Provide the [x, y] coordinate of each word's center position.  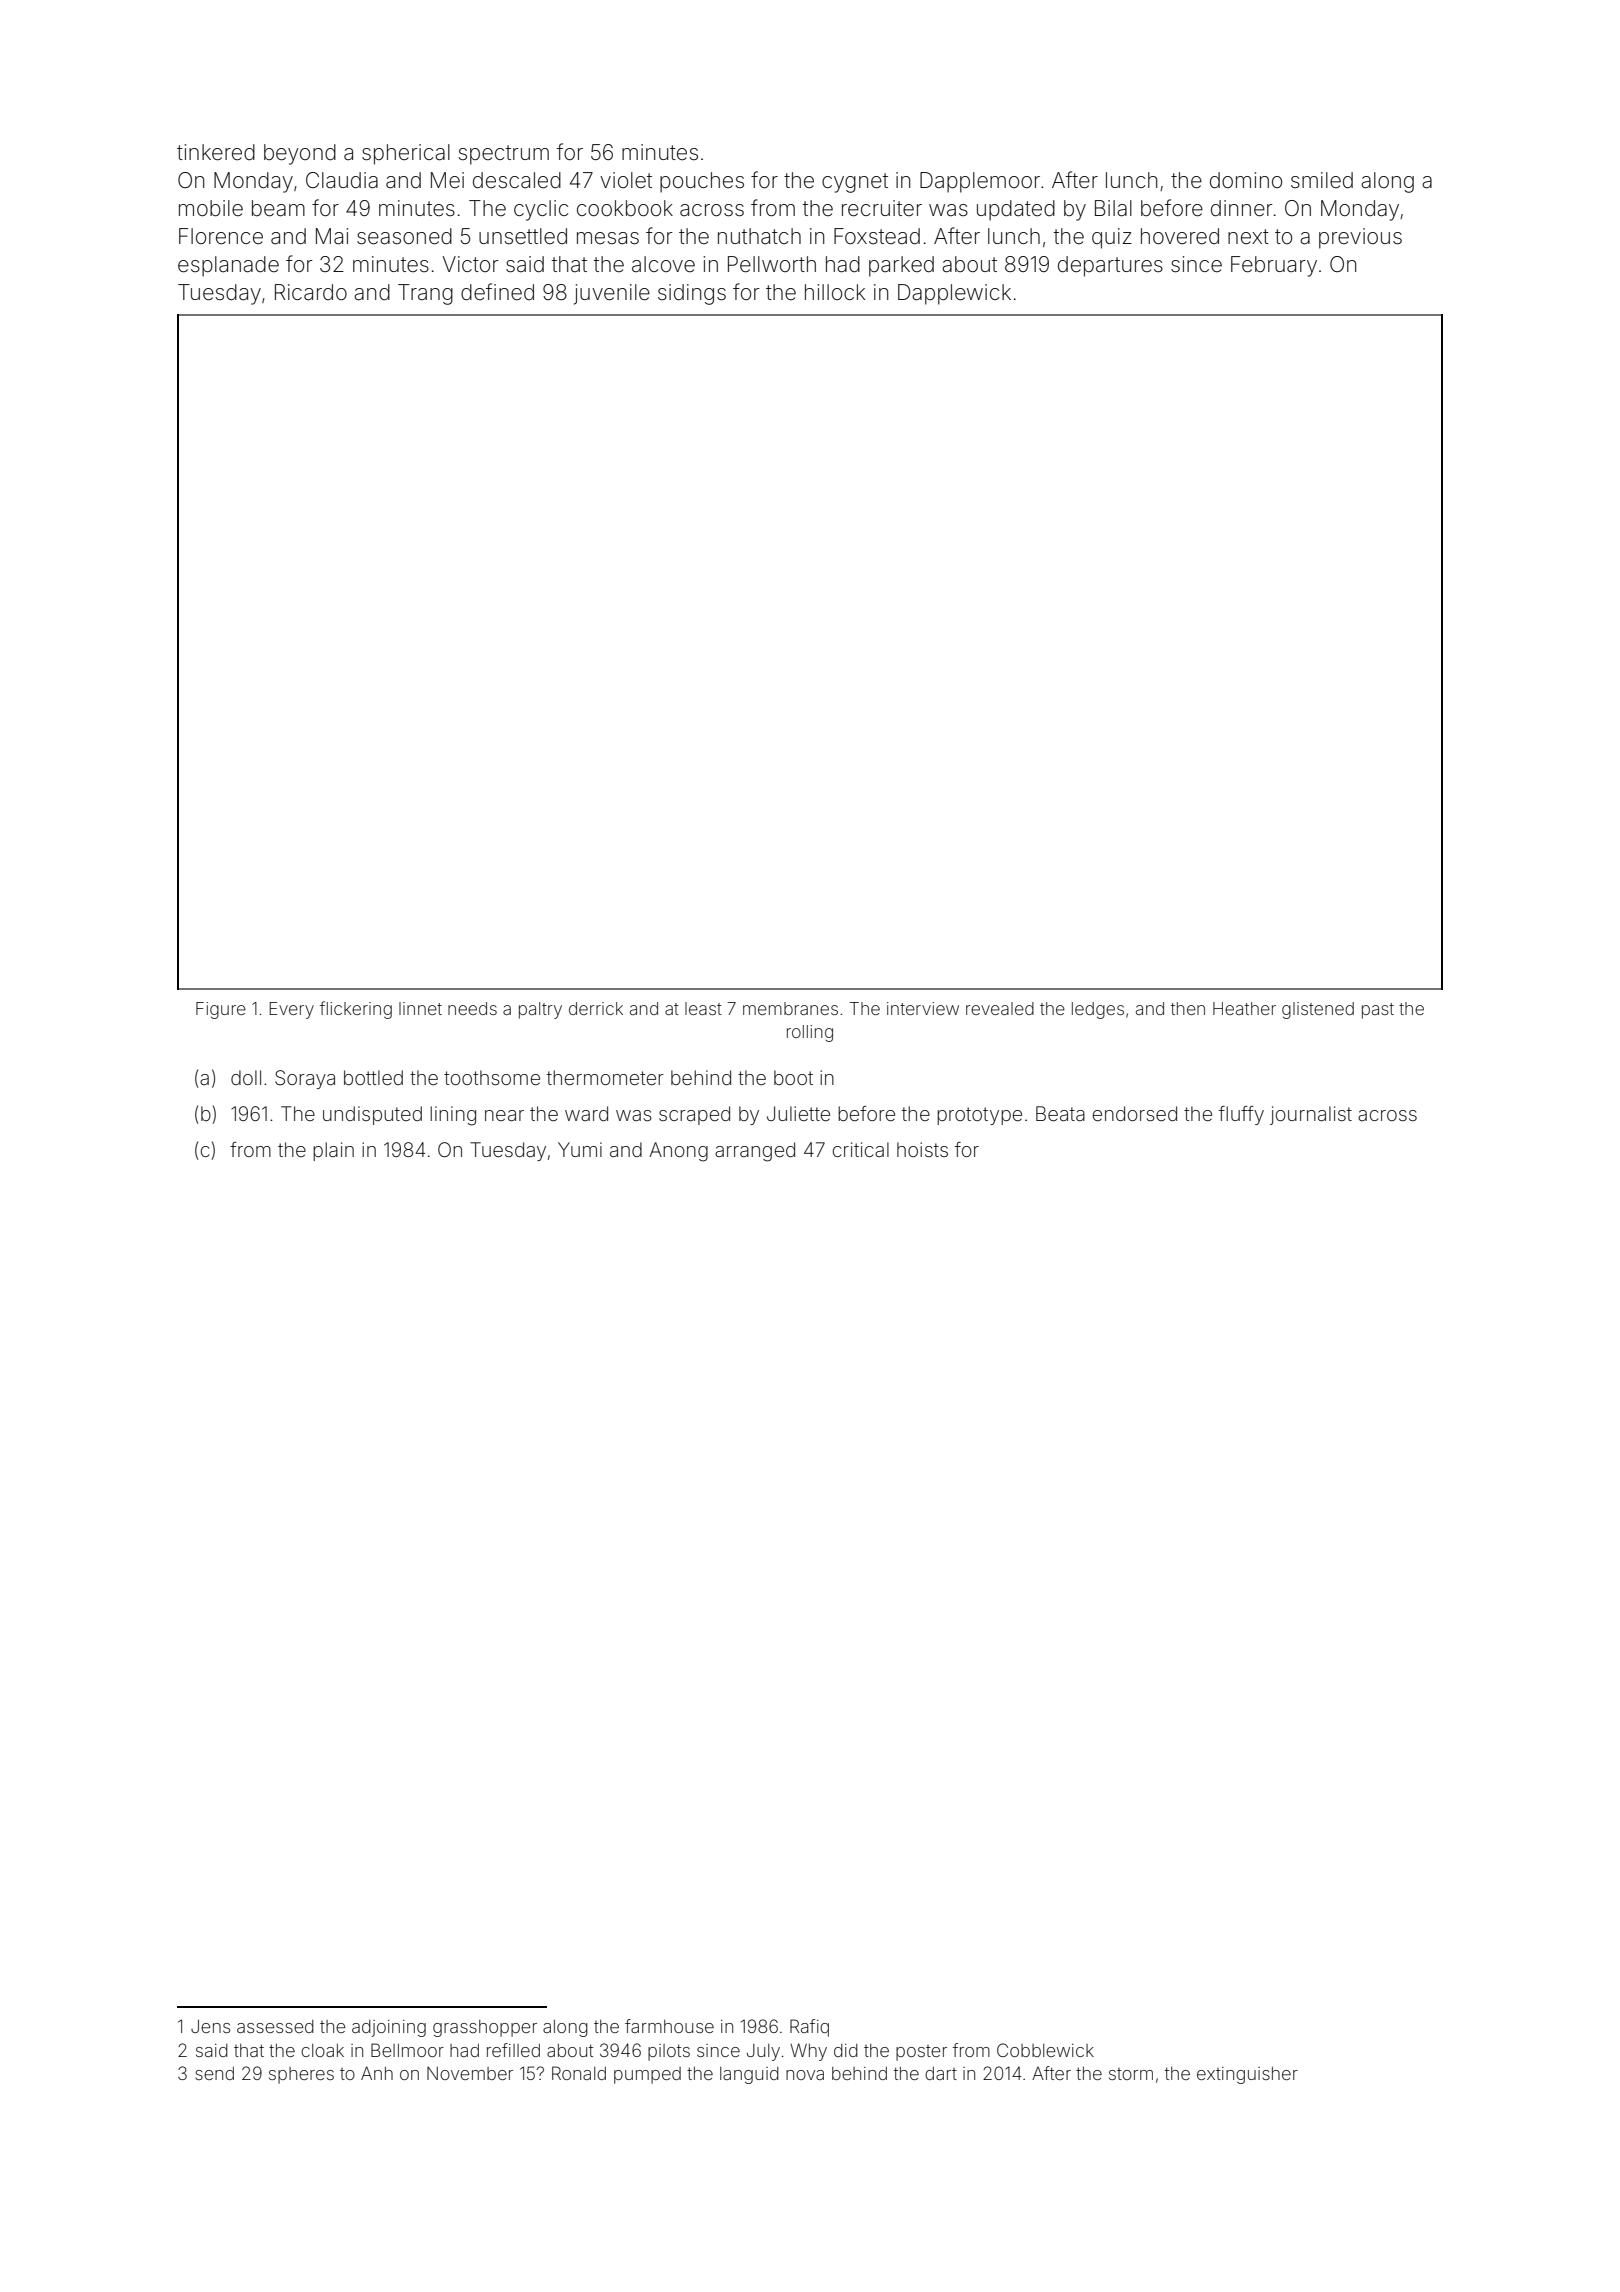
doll [246, 1077]
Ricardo [311, 292]
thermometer [605, 1077]
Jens [210, 2026]
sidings [692, 294]
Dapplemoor [980, 182]
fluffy [1241, 1115]
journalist [1311, 1115]
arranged [755, 1152]
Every [292, 1010]
